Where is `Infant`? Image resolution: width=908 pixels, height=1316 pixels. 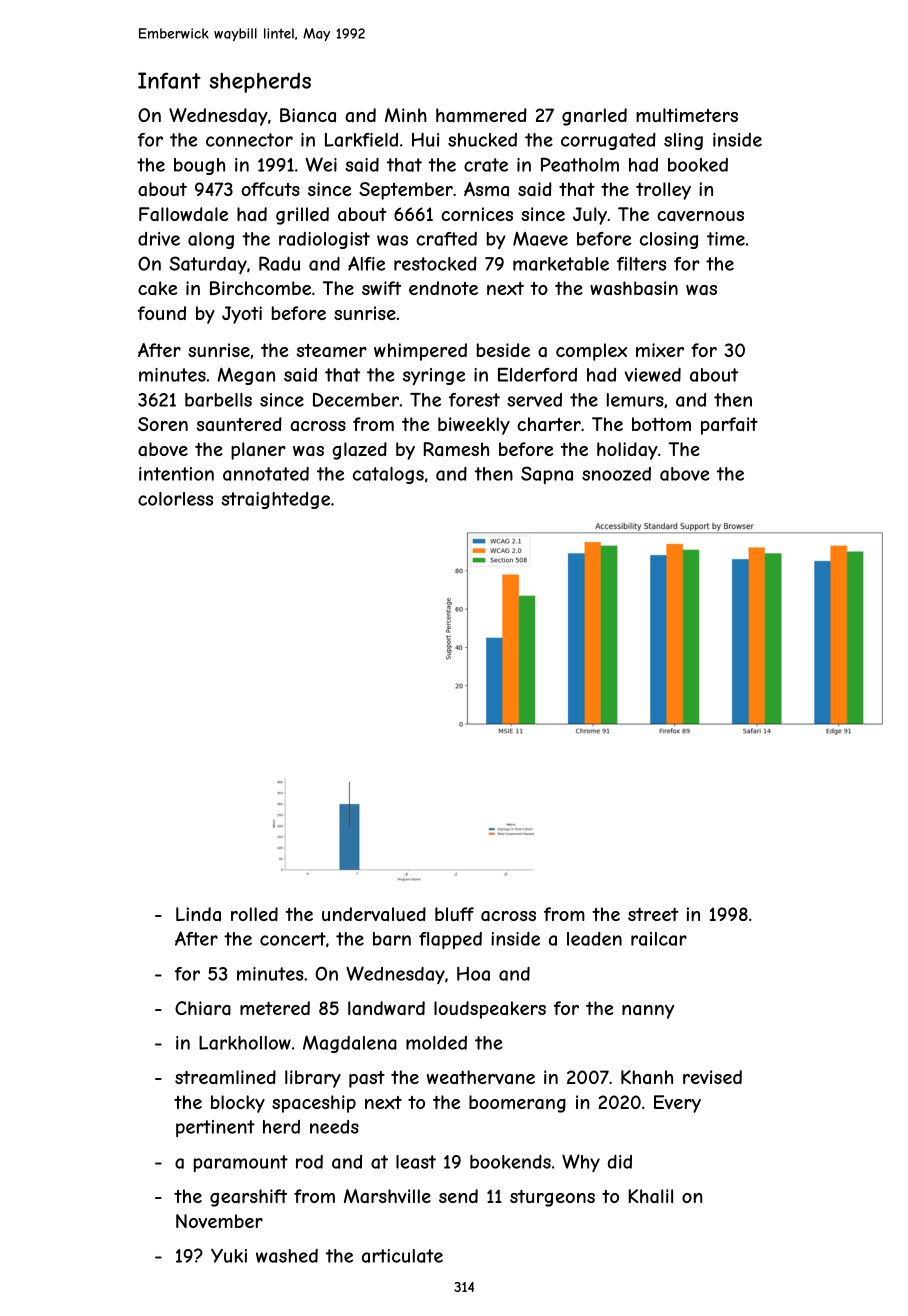 Infant is located at coordinates (169, 80).
